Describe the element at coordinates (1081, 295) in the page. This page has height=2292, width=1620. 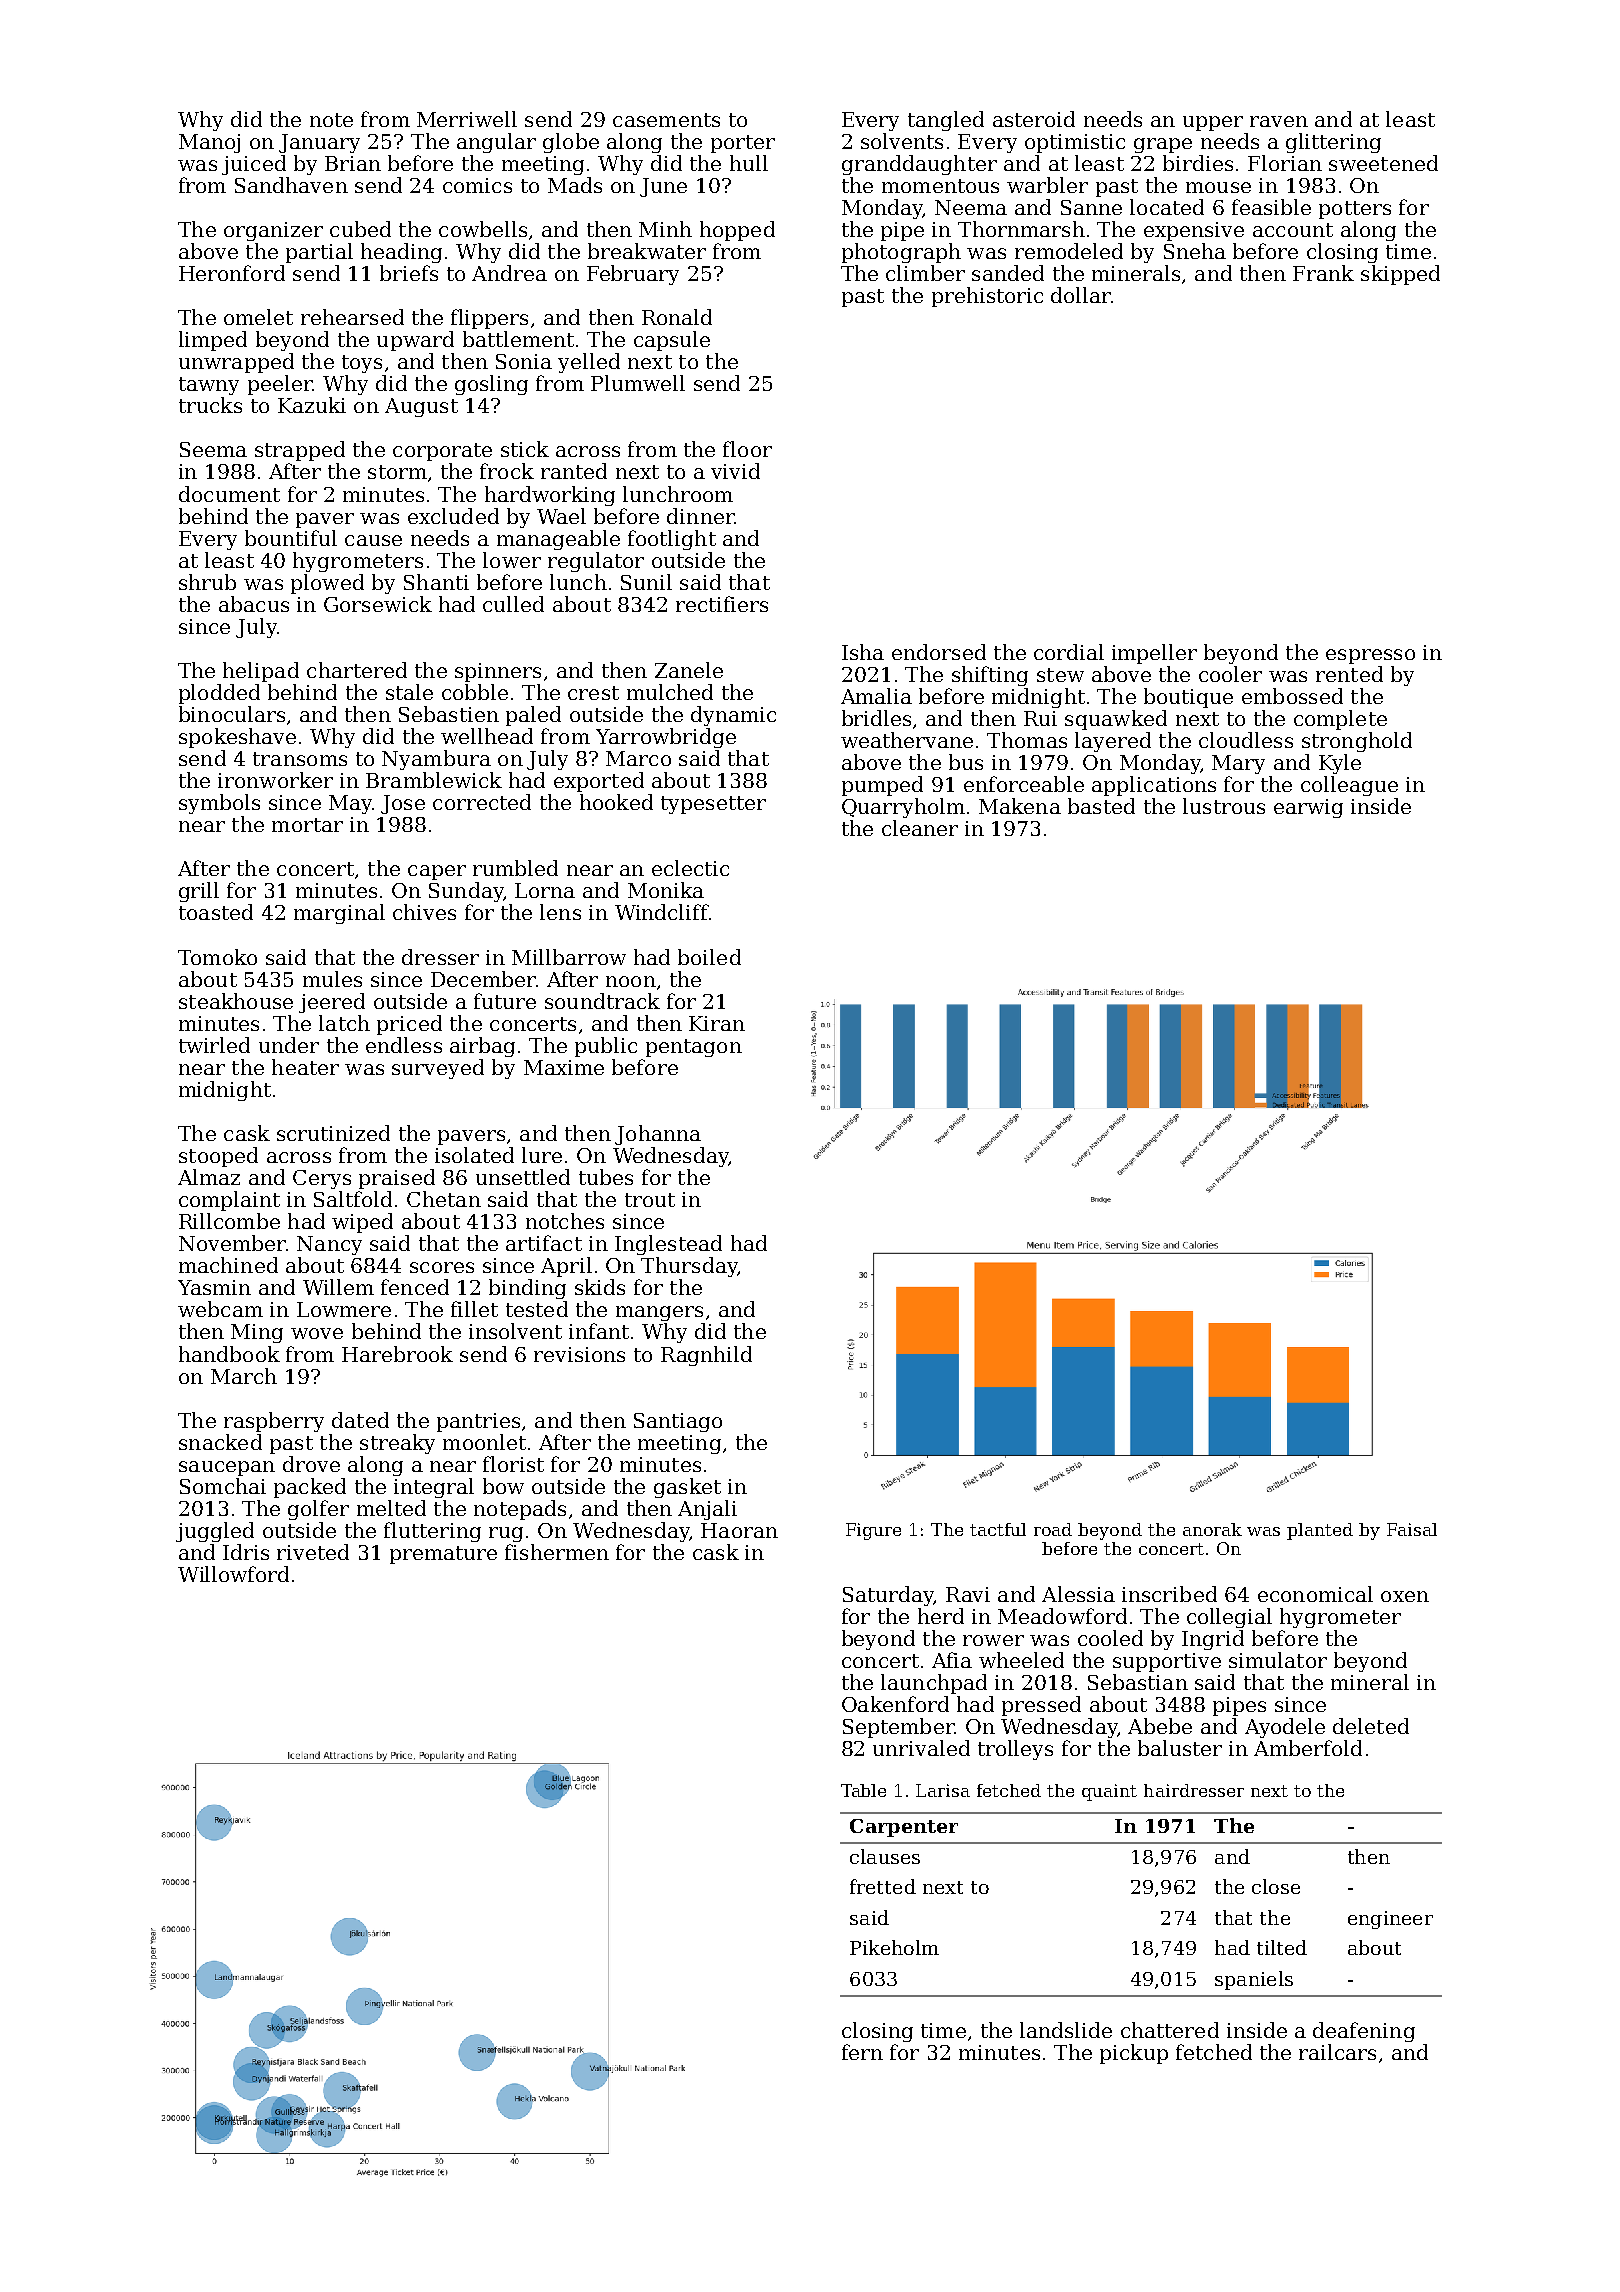
I see `dollar` at that location.
